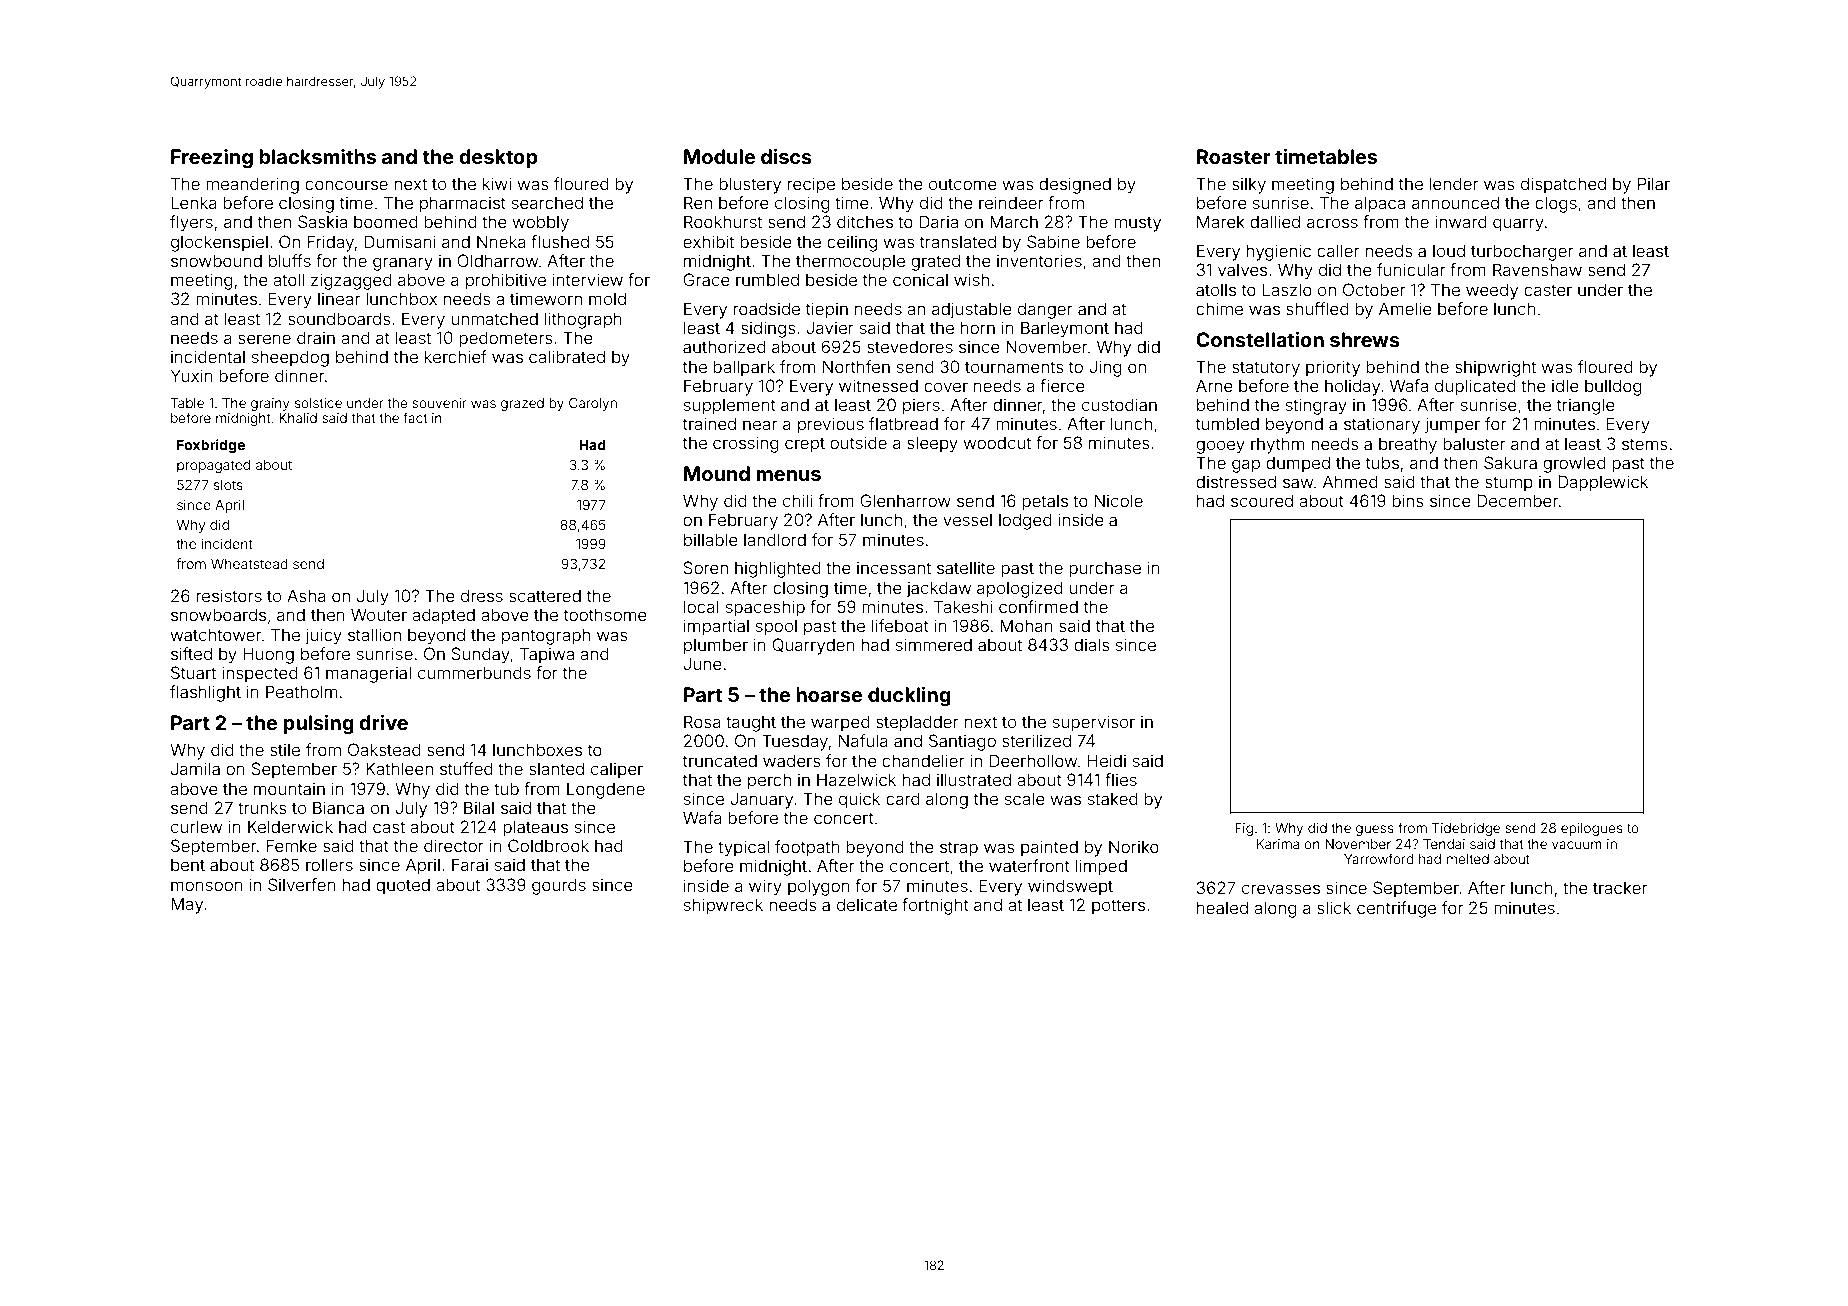  What do you see at coordinates (905, 500) in the screenshot?
I see `Glenharrow` at bounding box center [905, 500].
